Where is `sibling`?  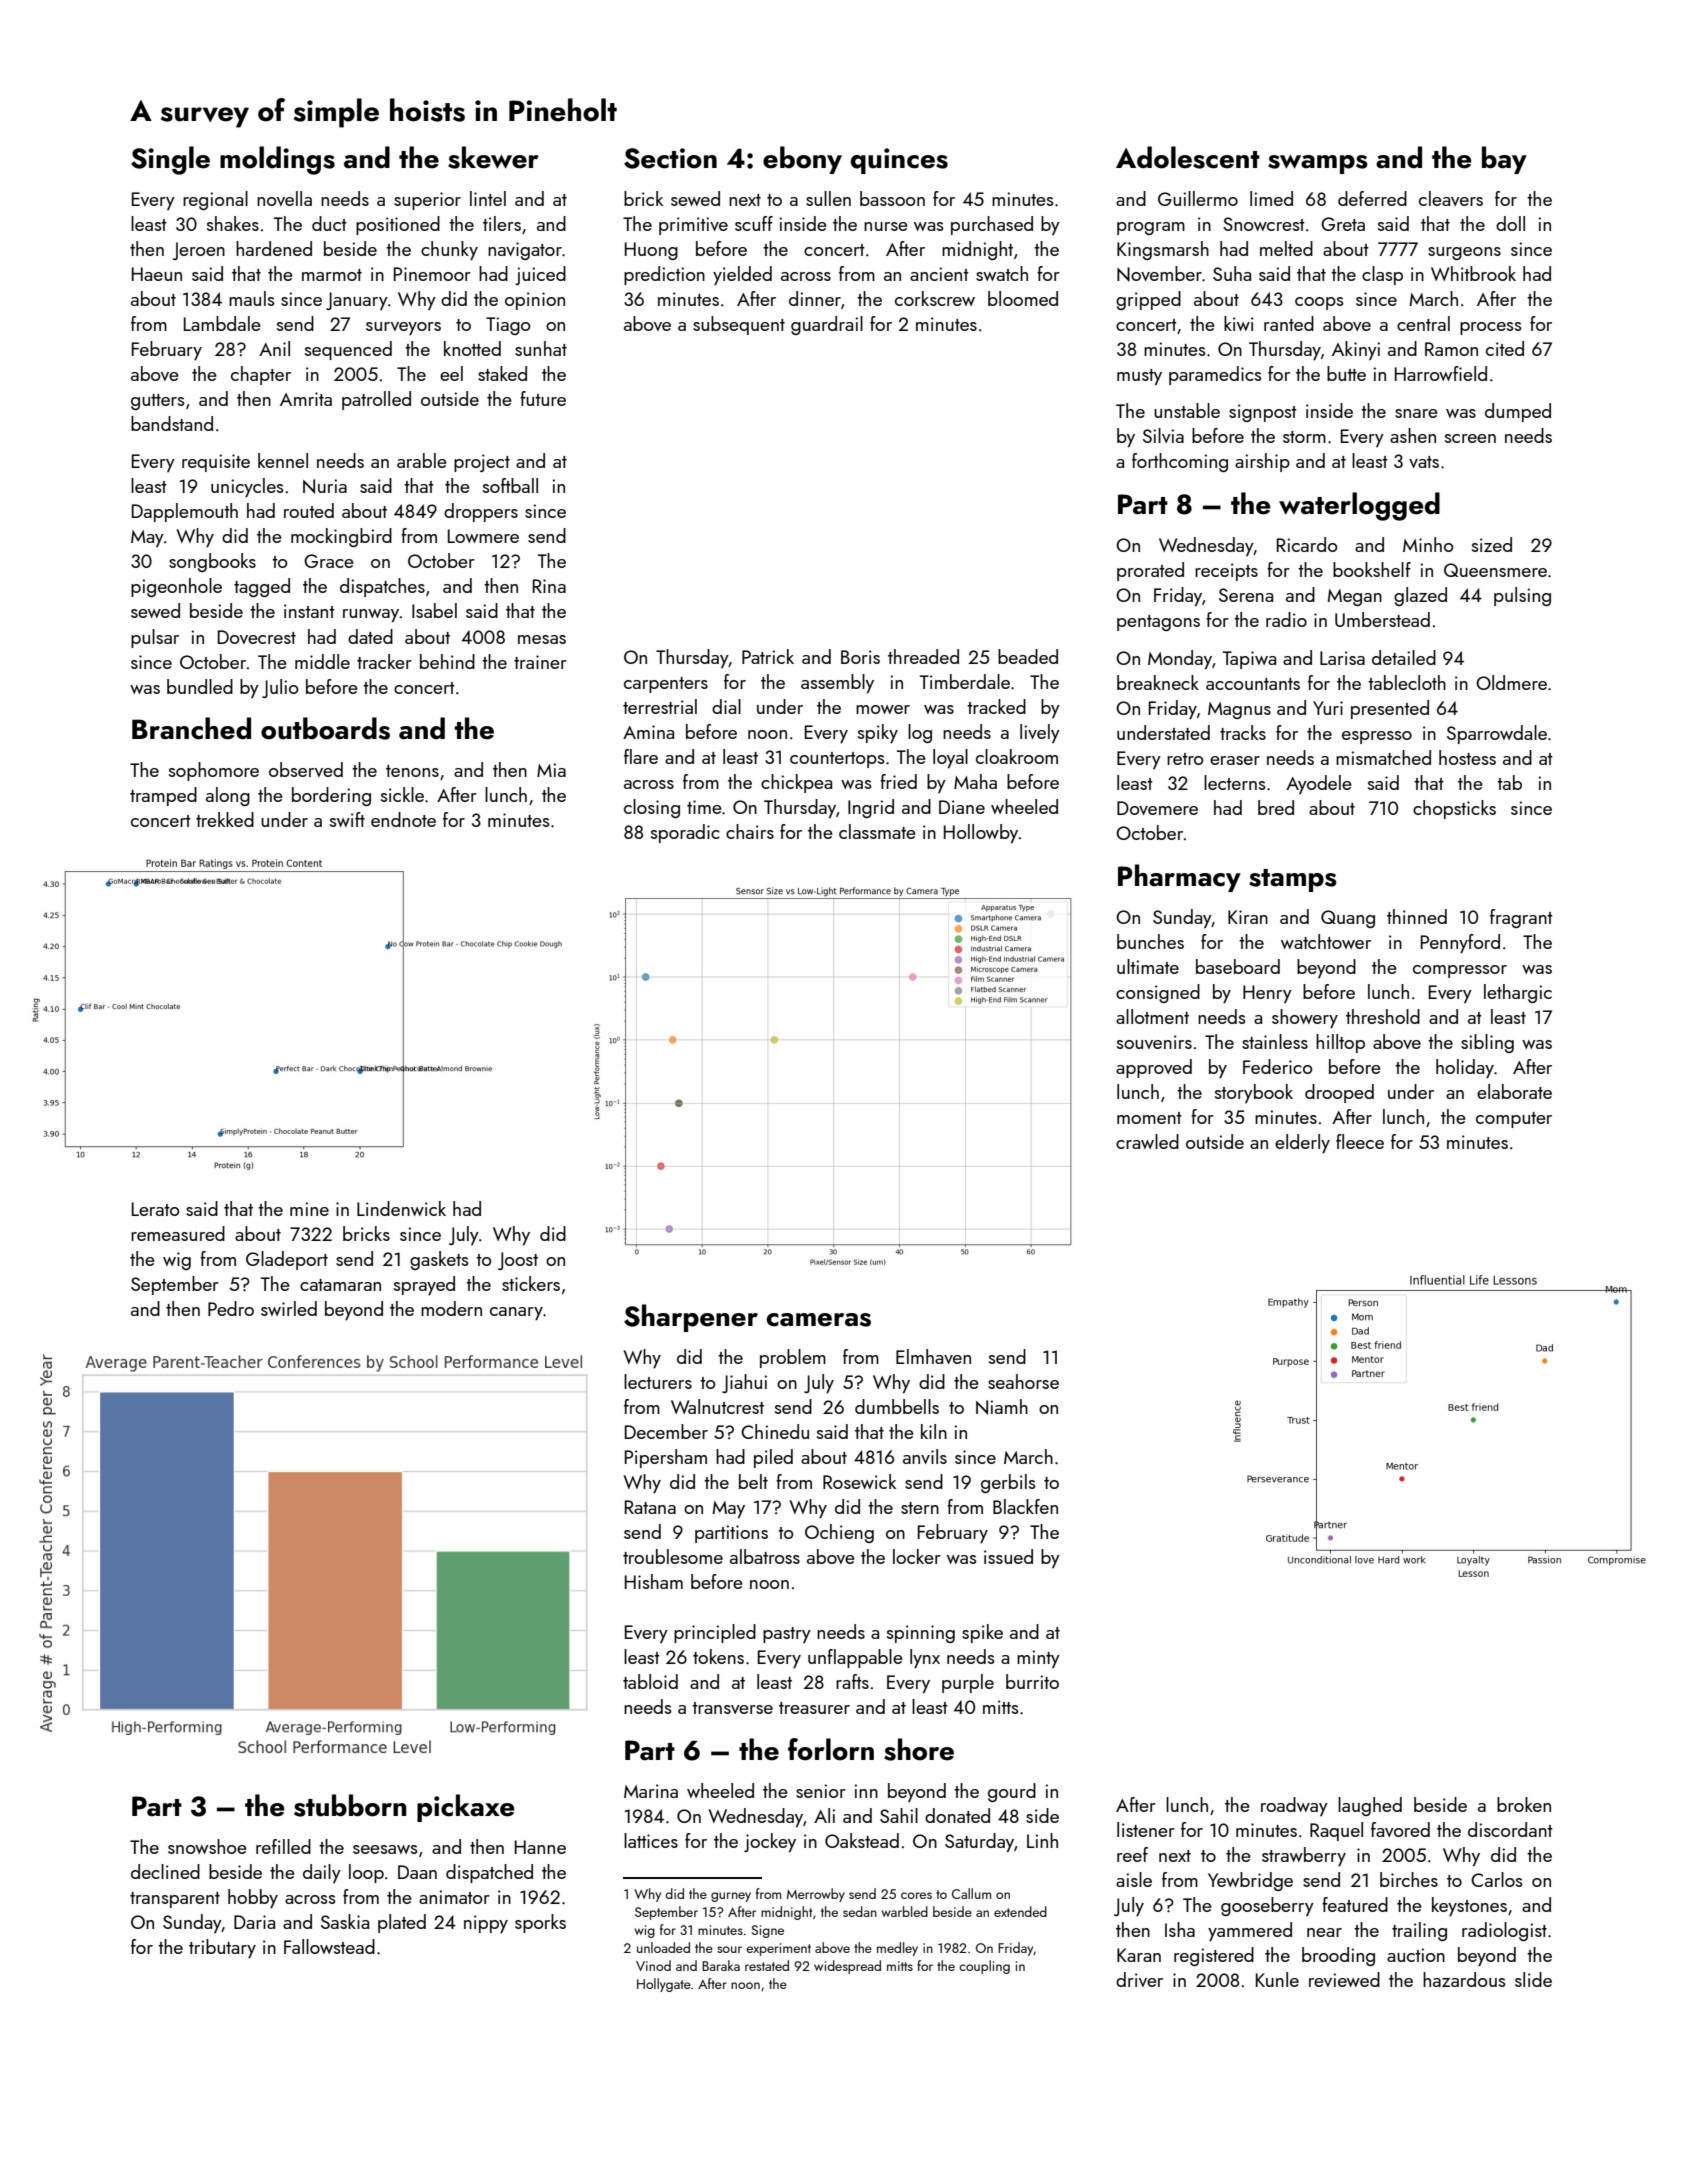
sibling is located at coordinates (1487, 1043).
